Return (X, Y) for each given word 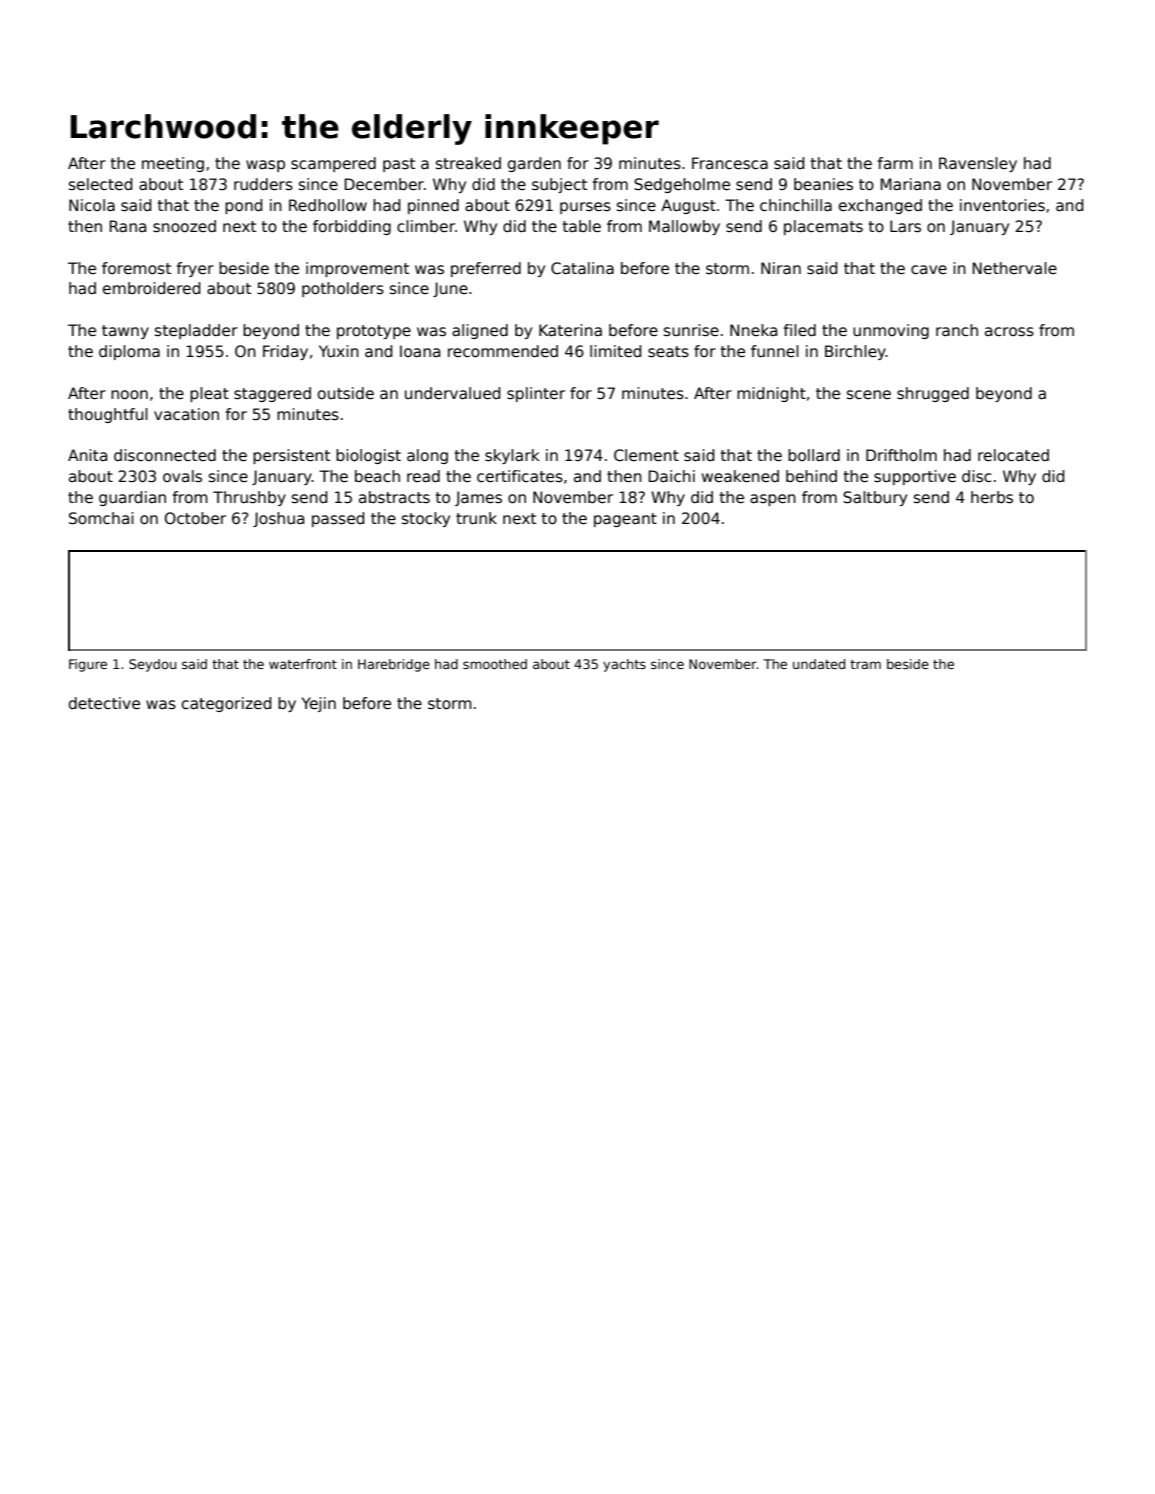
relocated (1013, 455)
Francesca (730, 163)
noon (129, 394)
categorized (226, 704)
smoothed (495, 664)
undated (819, 664)
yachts (624, 665)
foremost (136, 268)
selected (100, 184)
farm (895, 163)
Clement (646, 455)
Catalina (582, 268)
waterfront (303, 664)
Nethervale (1015, 268)
